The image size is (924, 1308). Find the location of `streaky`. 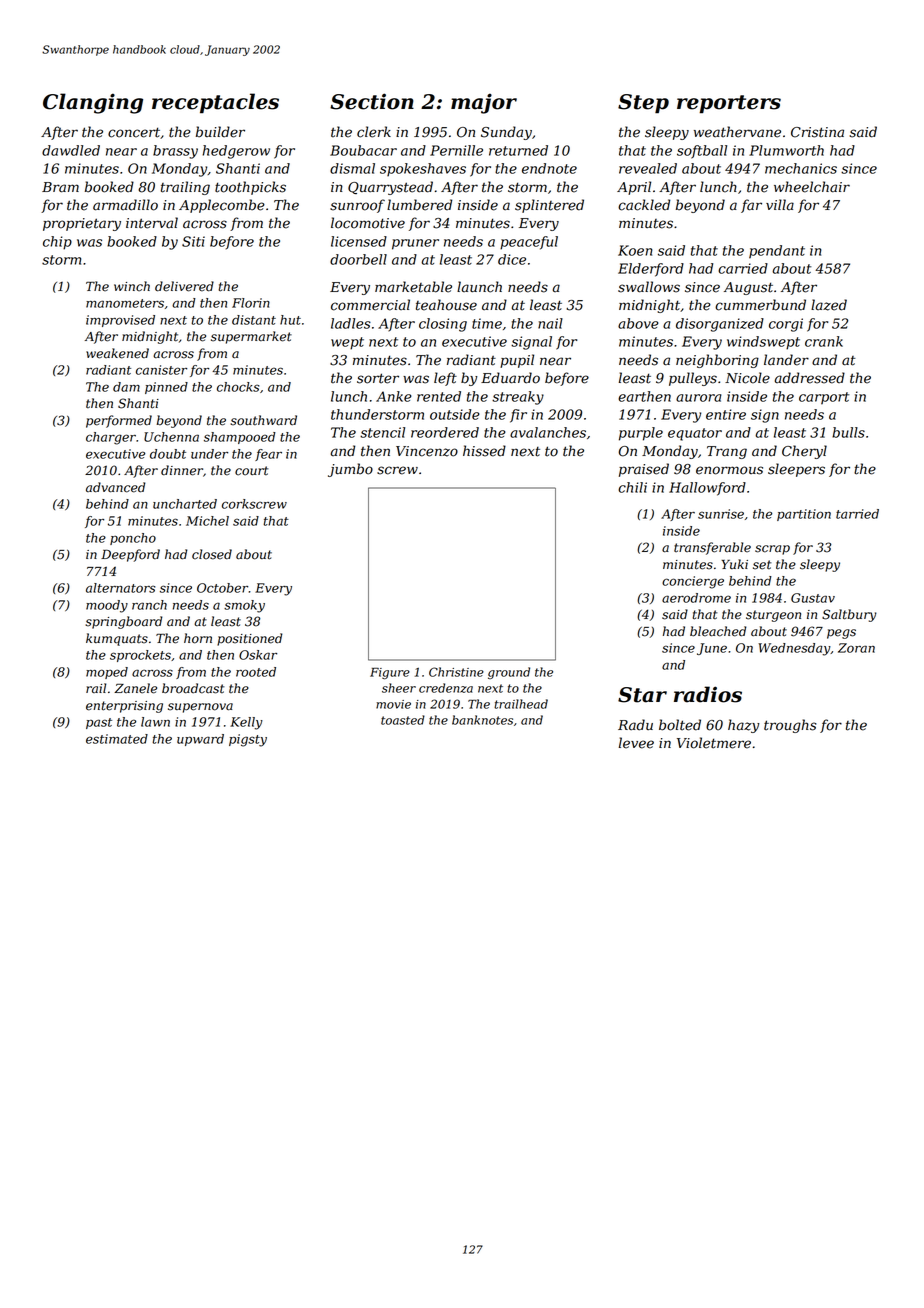

streaky is located at coordinates (518, 398).
